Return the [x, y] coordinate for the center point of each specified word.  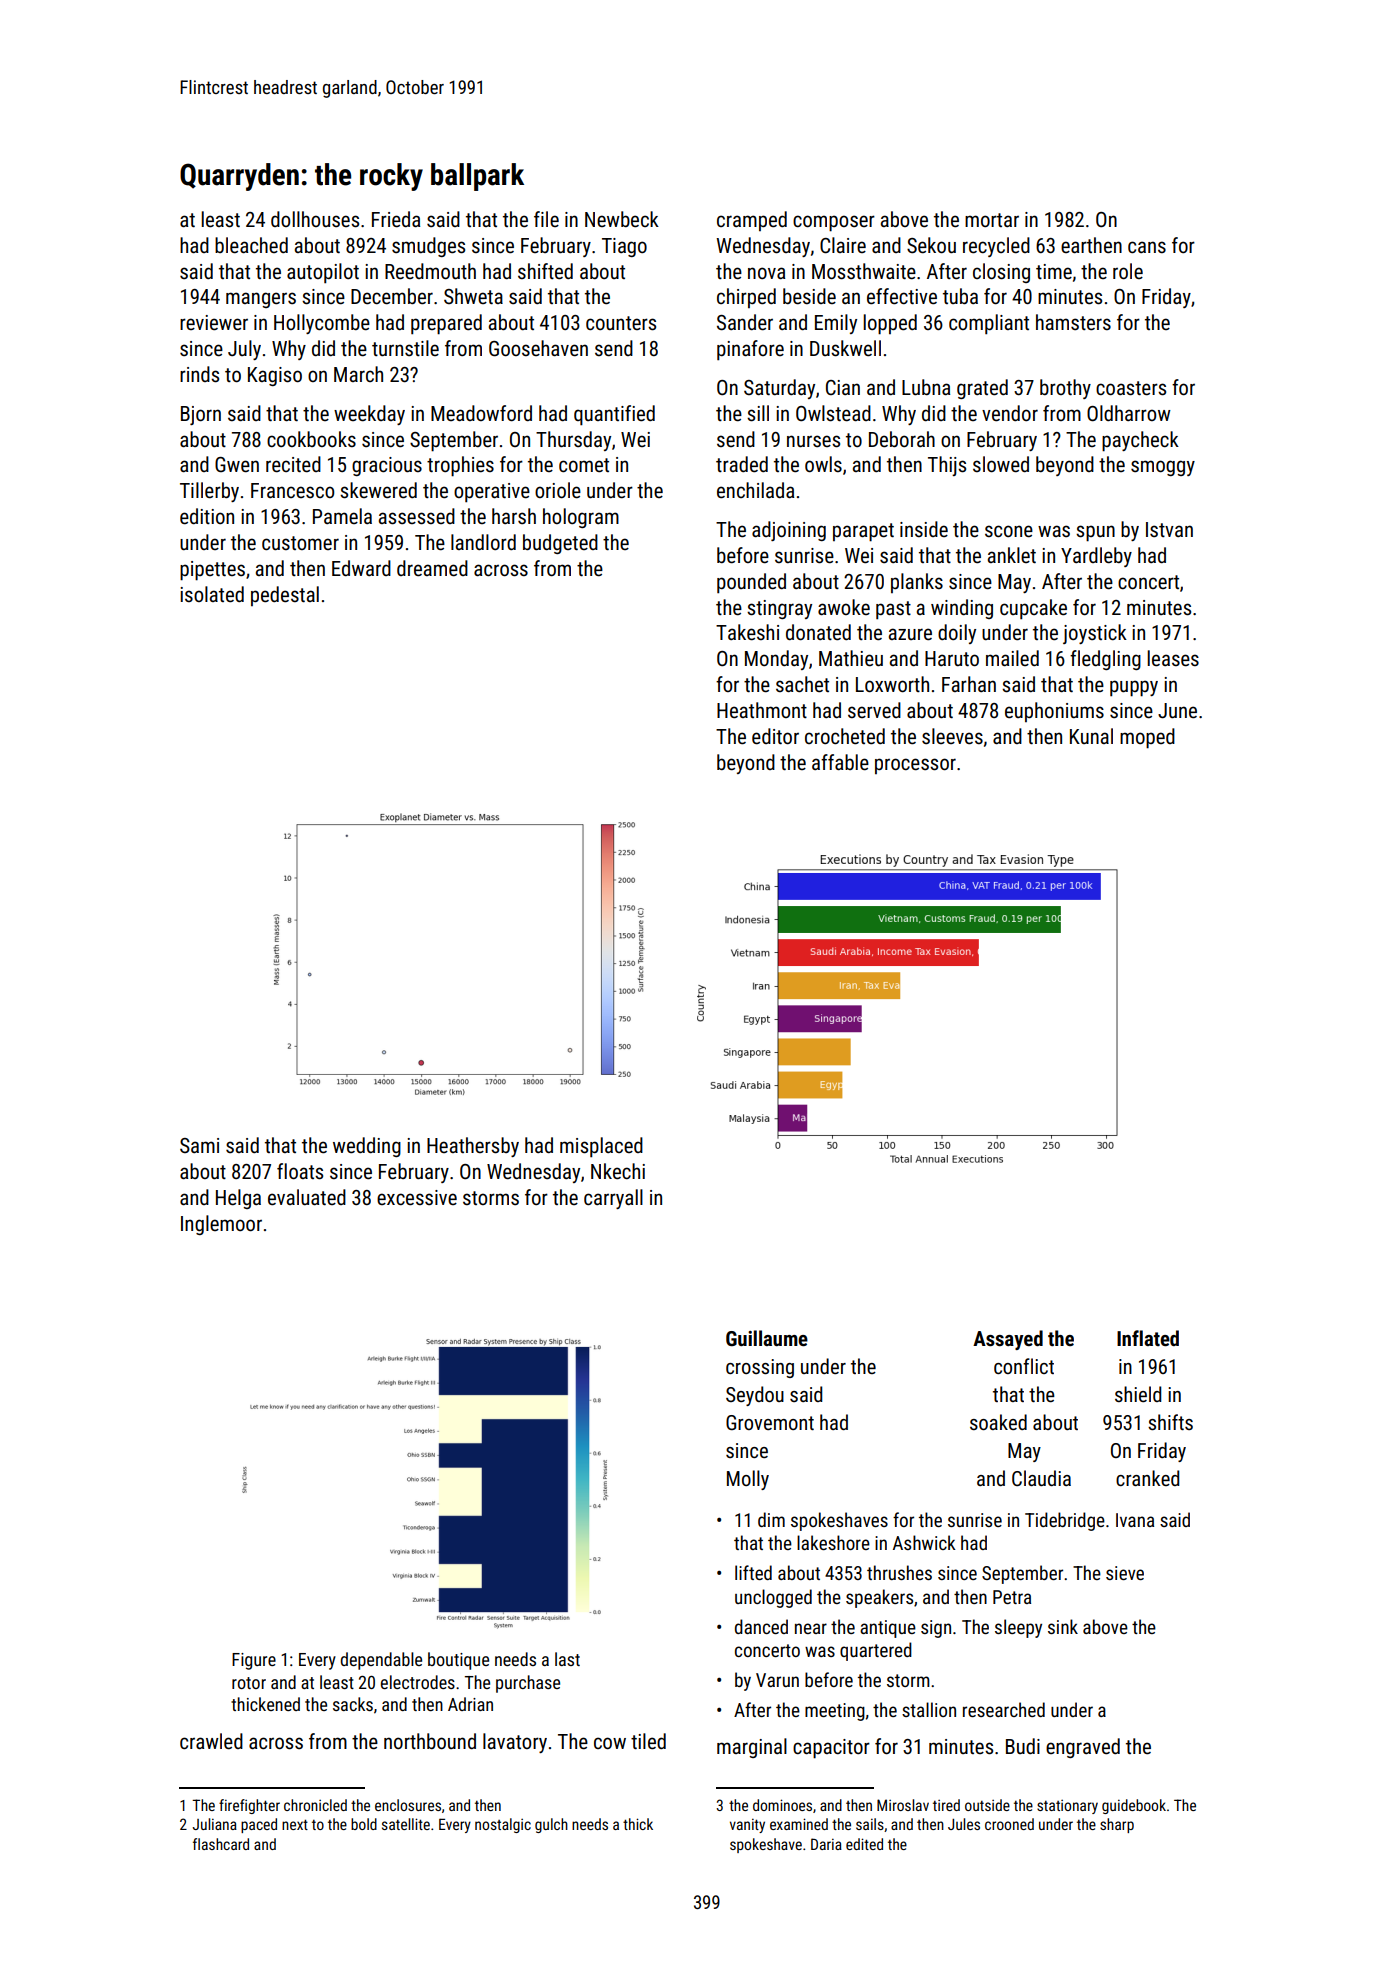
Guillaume [767, 1338]
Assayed [1008, 1340]
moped [1147, 738]
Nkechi [618, 1171]
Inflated [1148, 1338]
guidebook [1134, 1806]
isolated [212, 594]
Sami [199, 1145]
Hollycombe [322, 324]
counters [621, 323]
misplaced [601, 1147]
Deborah [902, 439]
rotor [249, 1683]
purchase [528, 1684]
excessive [417, 1198]
